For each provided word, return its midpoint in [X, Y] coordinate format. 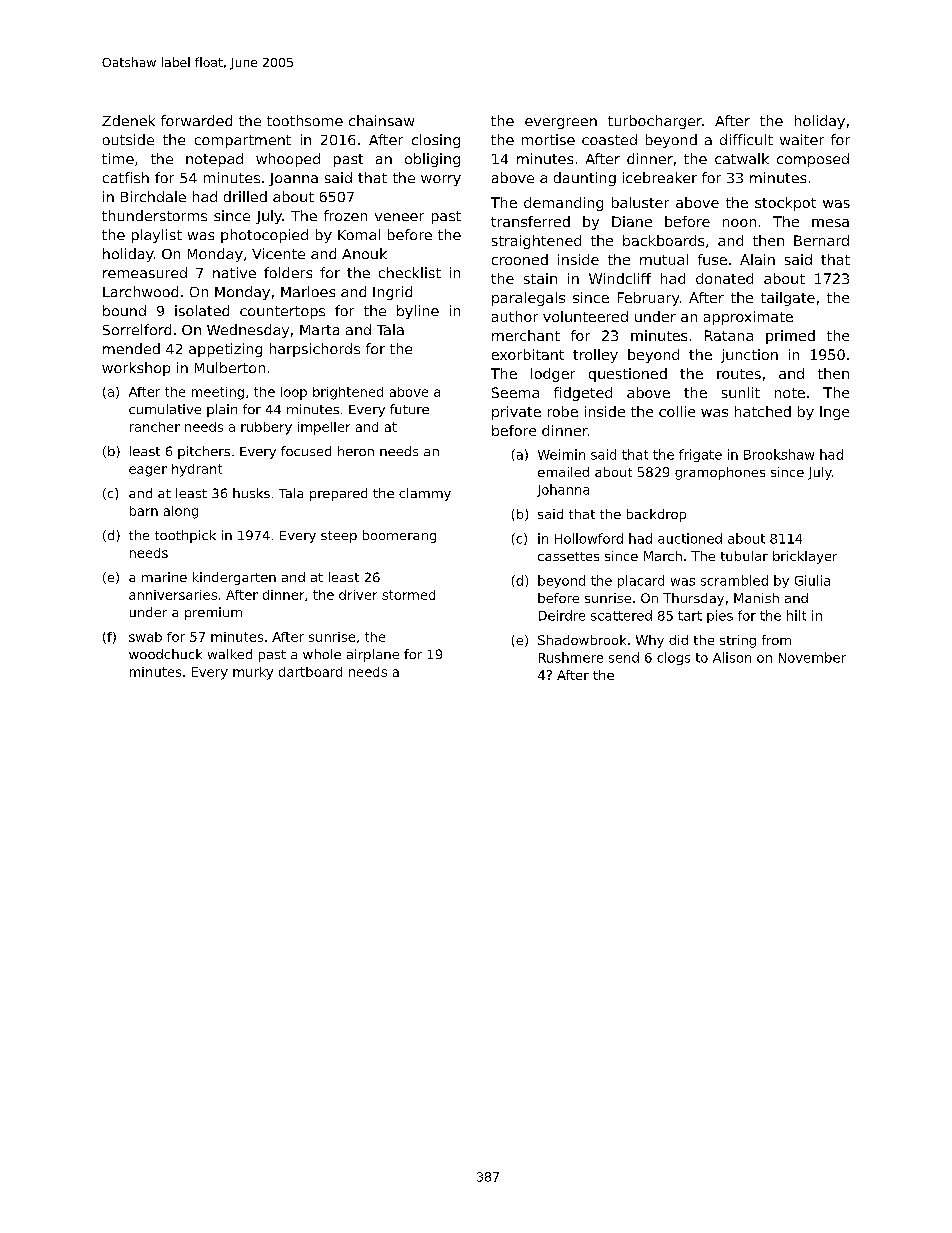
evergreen [561, 123]
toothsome [305, 120]
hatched [763, 411]
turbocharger [655, 122]
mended [131, 348]
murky [253, 673]
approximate [748, 318]
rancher [155, 427]
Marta [319, 330]
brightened [348, 393]
